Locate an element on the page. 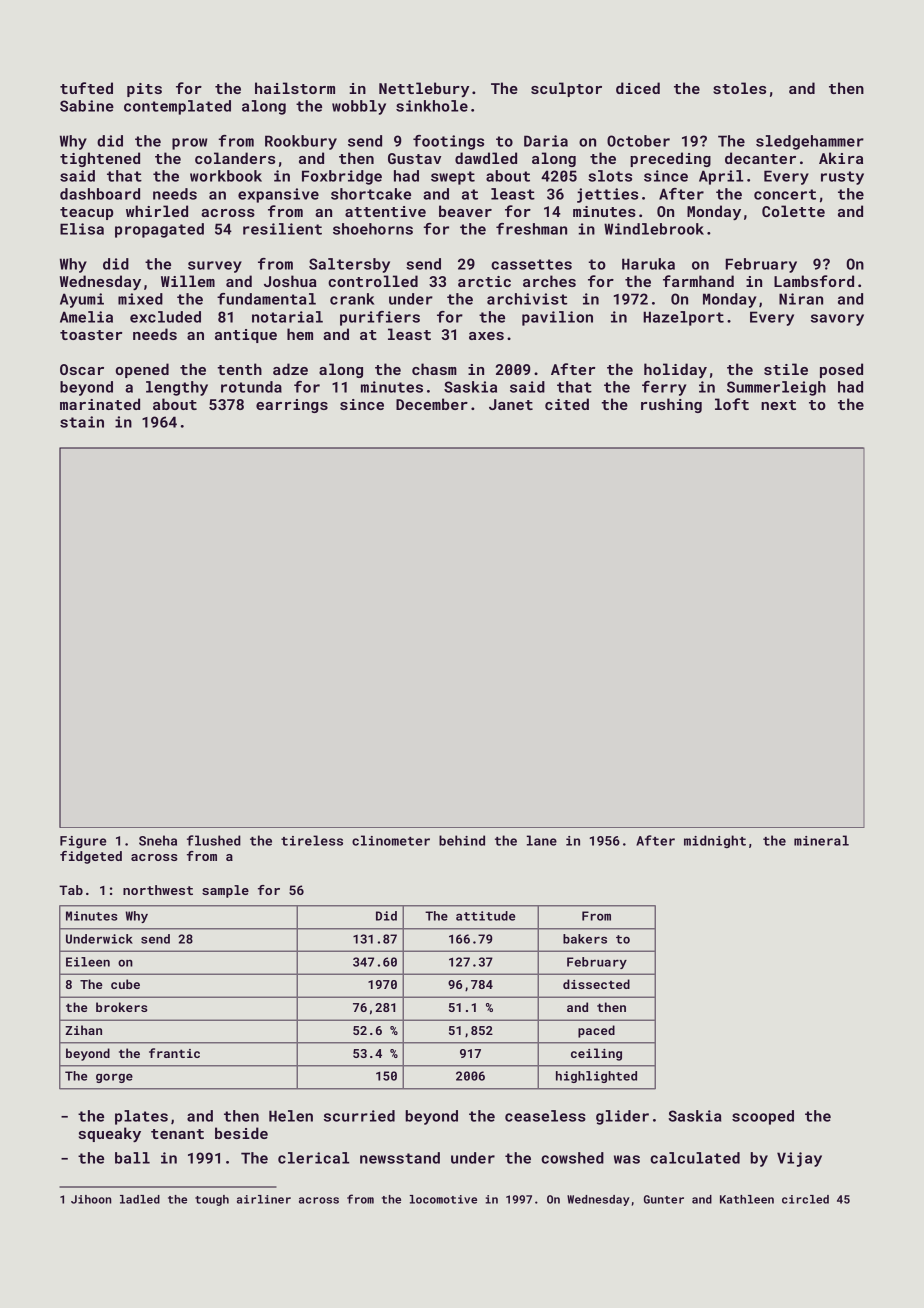 Image resolution: width=924 pixels, height=1308 pixels. tough is located at coordinates (212, 1200).
